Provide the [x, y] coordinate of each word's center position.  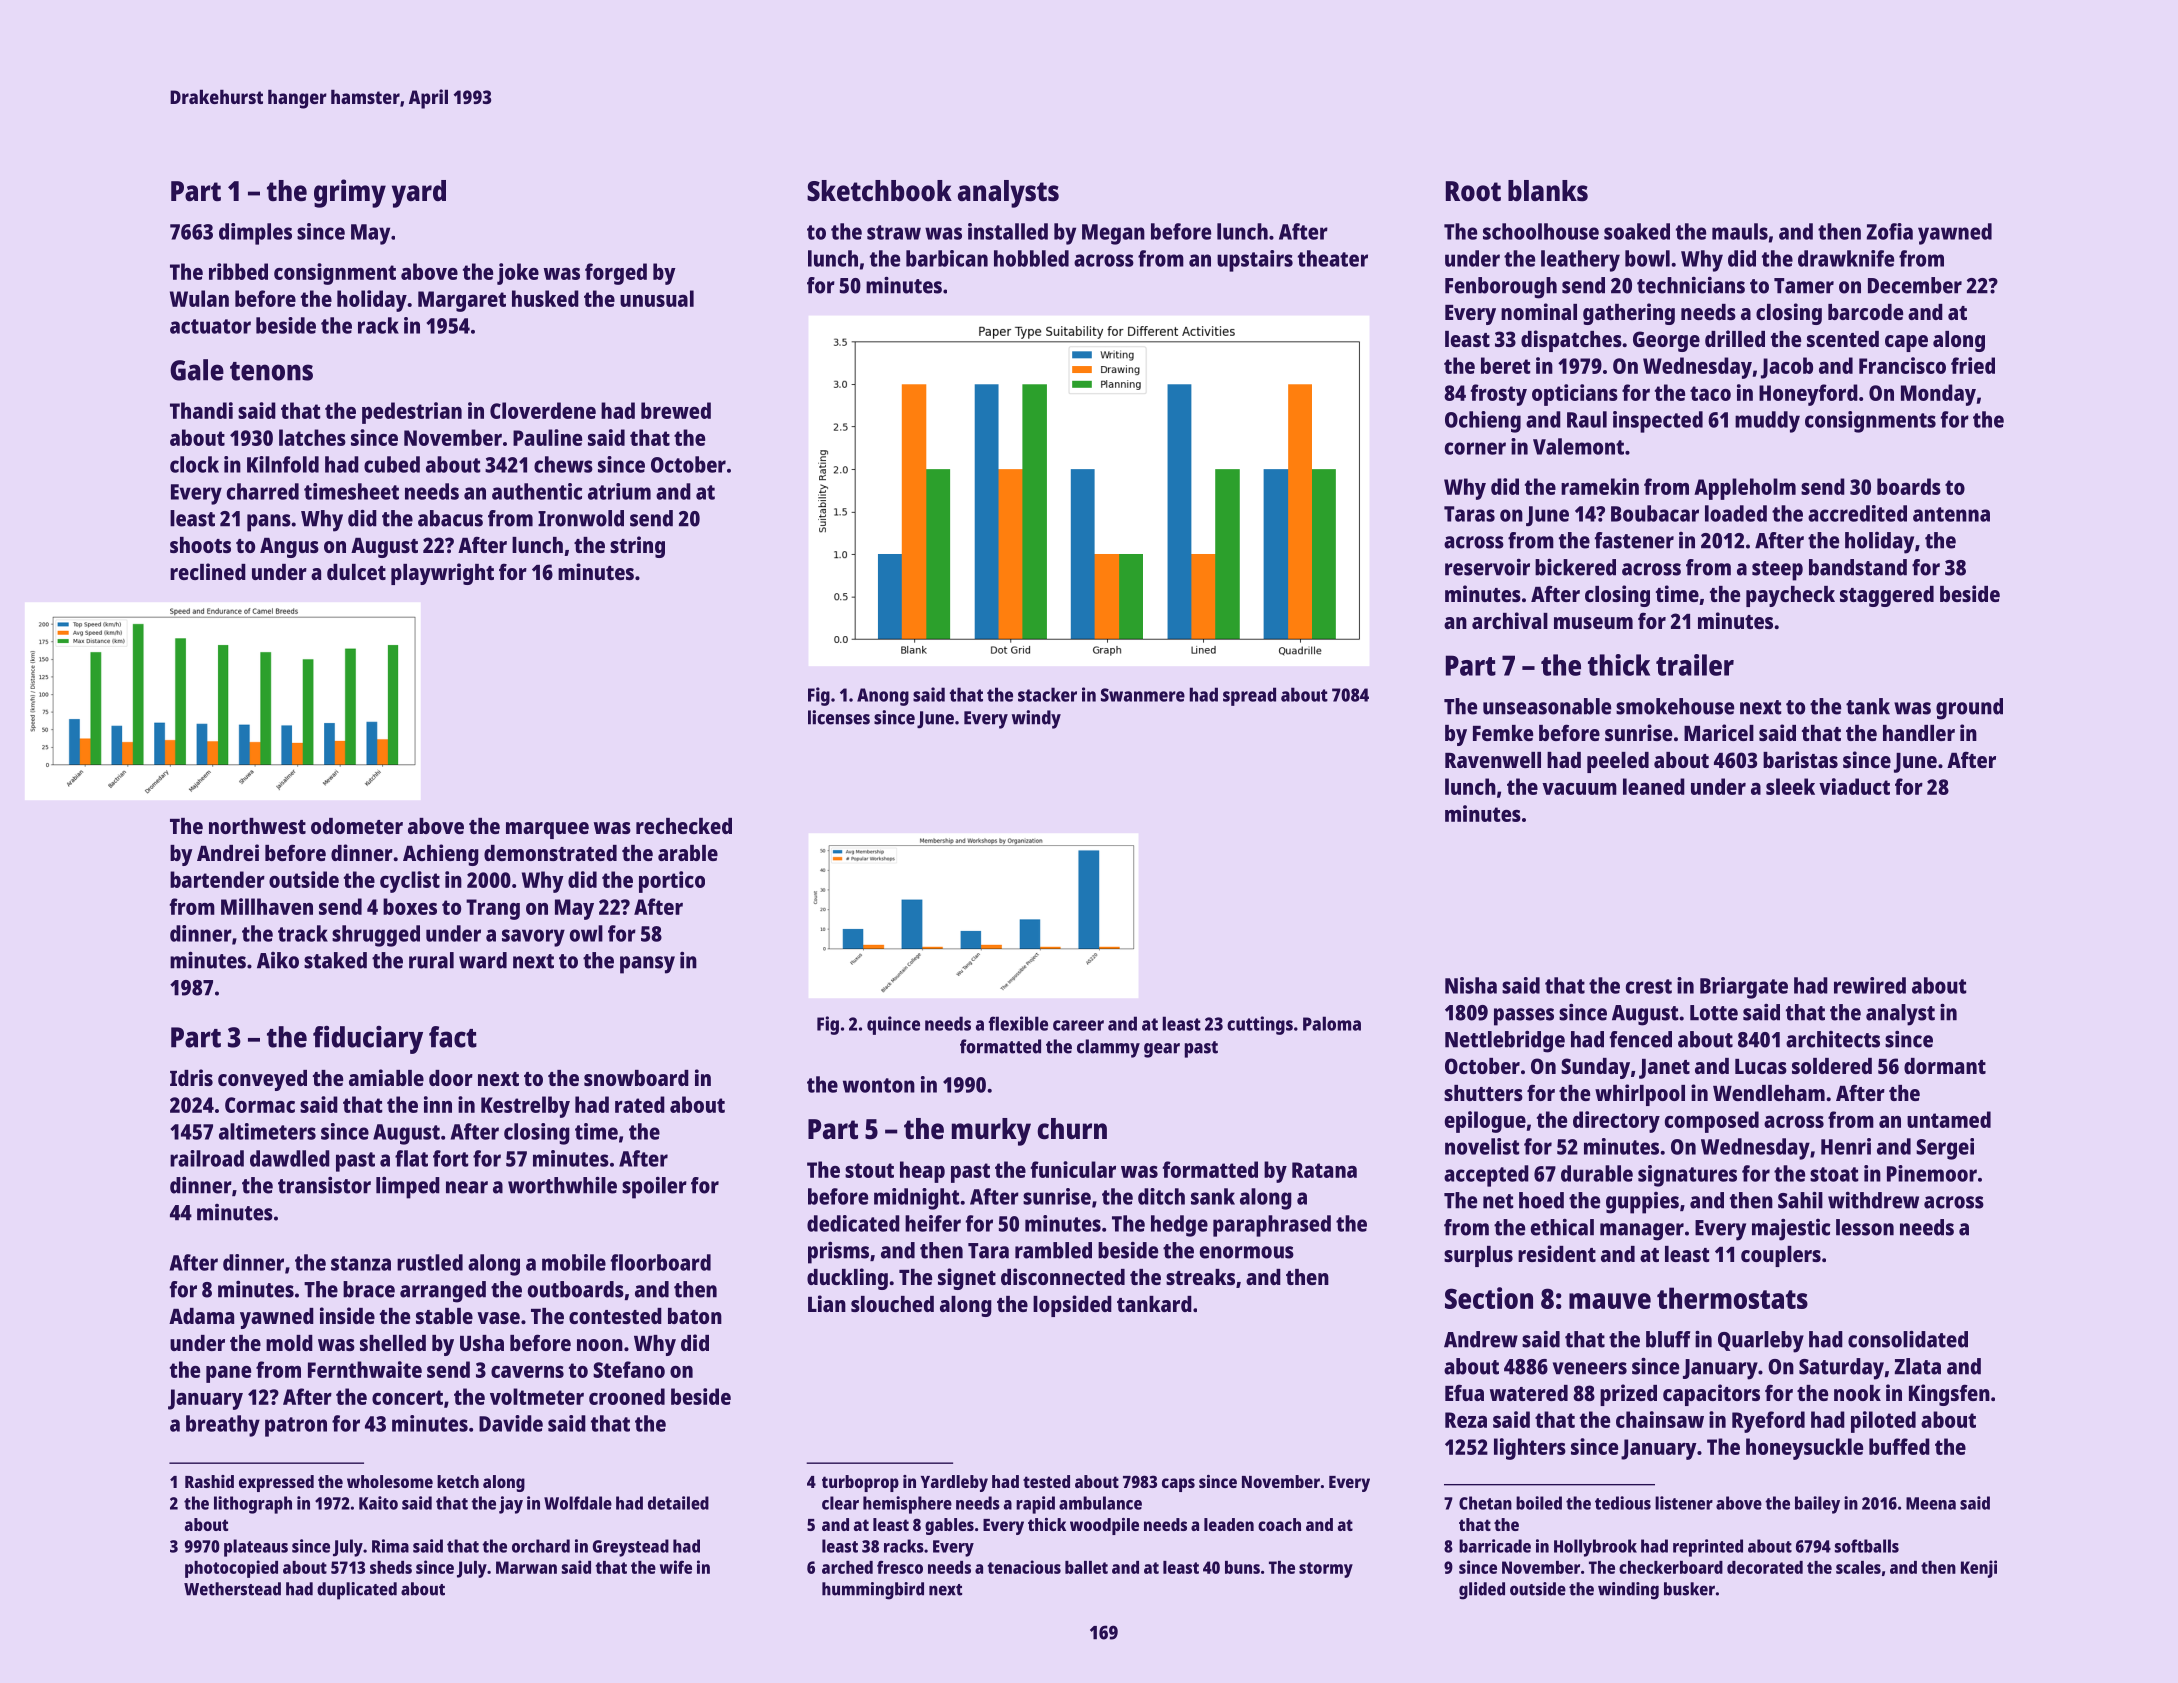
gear [1162, 1050]
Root [1473, 191]
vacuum [1579, 789]
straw [894, 232]
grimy [350, 193]
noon [600, 1345]
